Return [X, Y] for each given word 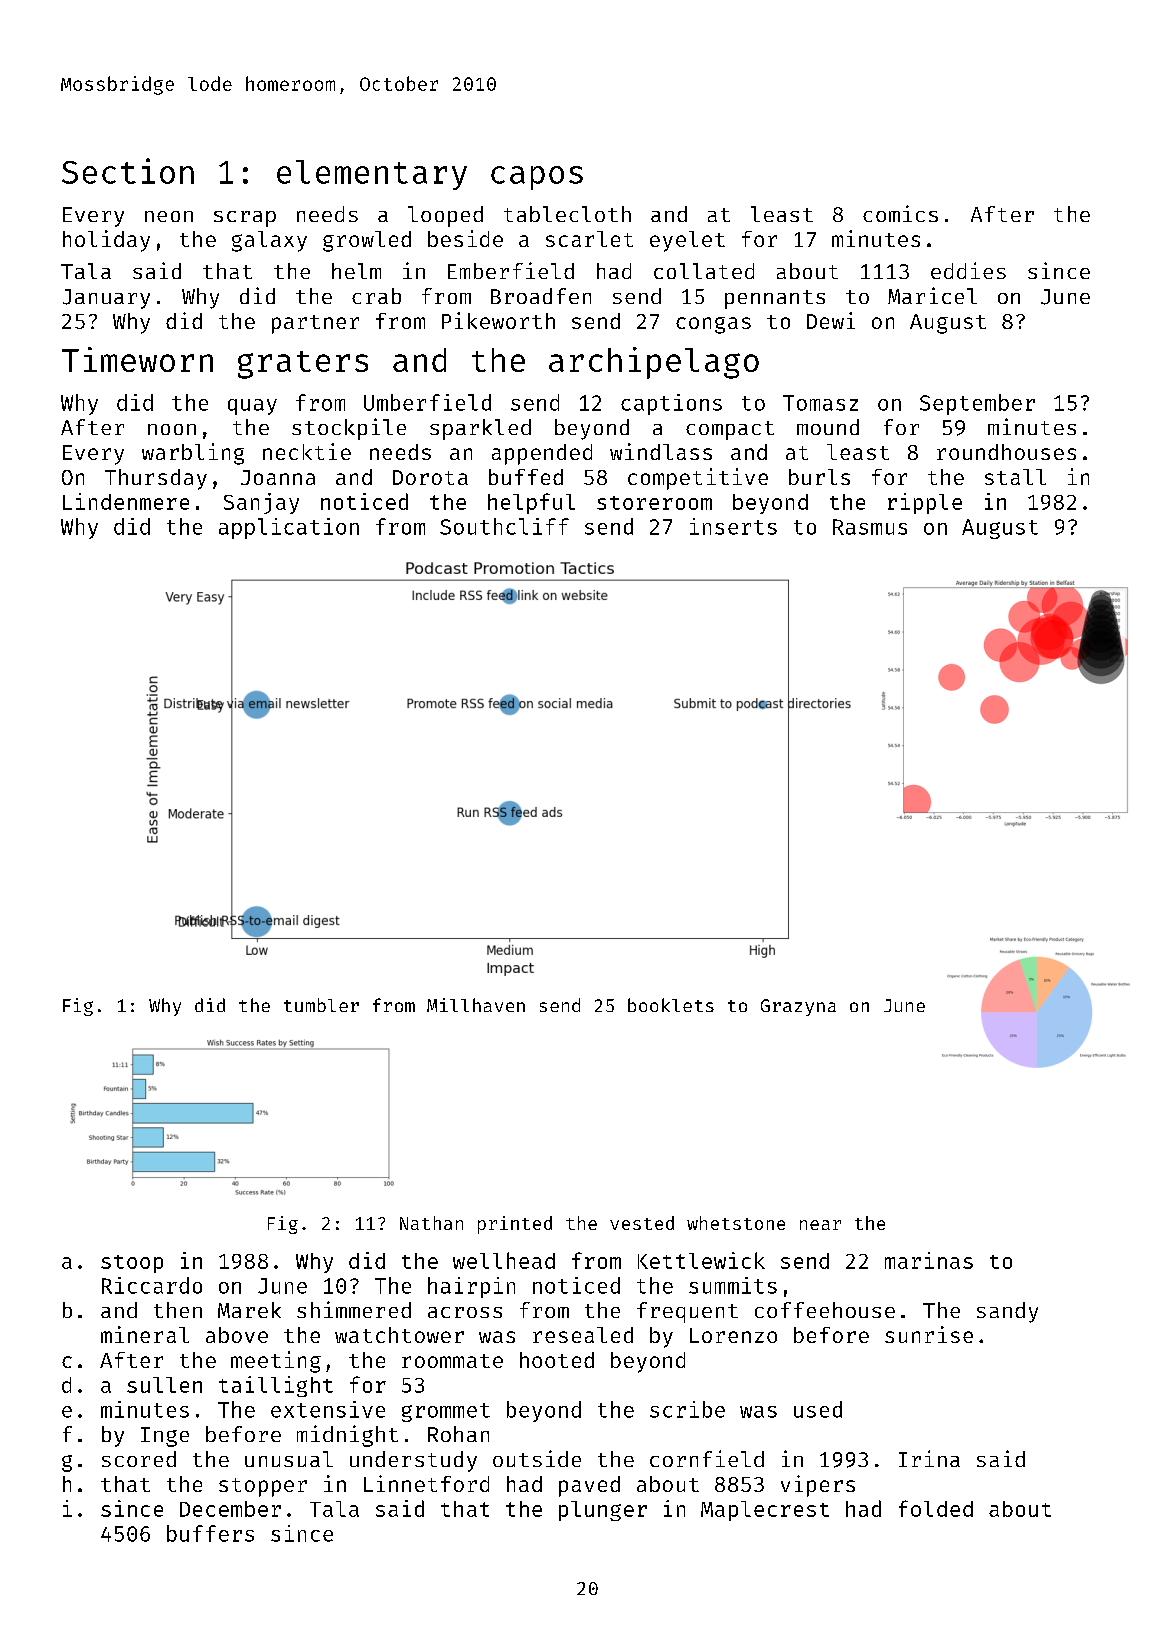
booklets [671, 1005]
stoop [132, 1264]
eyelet [687, 241]
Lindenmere [126, 501]
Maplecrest [765, 1511]
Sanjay [261, 503]
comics [900, 213]
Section [128, 171]
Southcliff [504, 526]
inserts [733, 526]
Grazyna [798, 1007]
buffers [210, 1533]
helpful [531, 503]
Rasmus [870, 527]
